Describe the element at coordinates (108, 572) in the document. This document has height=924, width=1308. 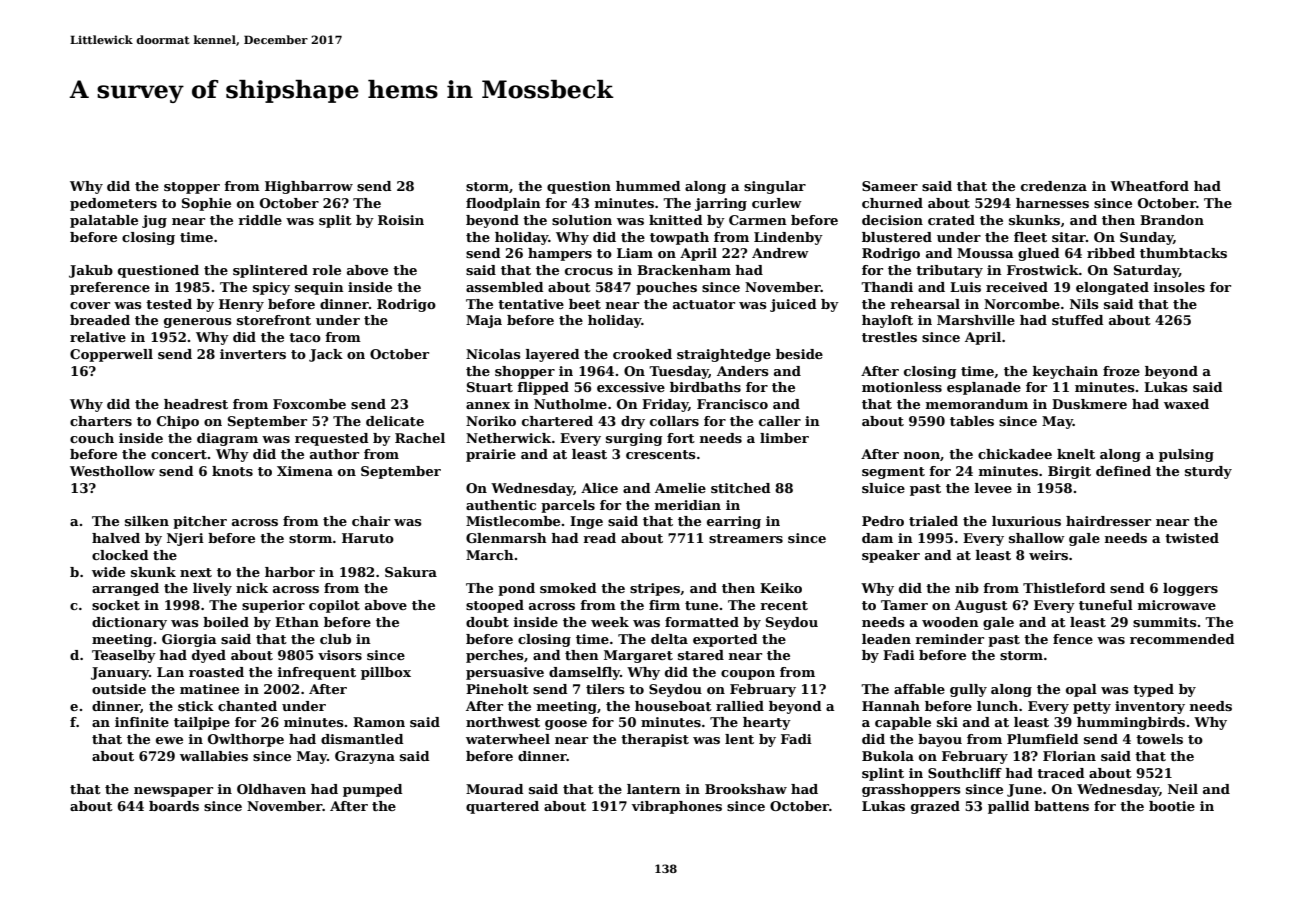
I see `wide` at that location.
